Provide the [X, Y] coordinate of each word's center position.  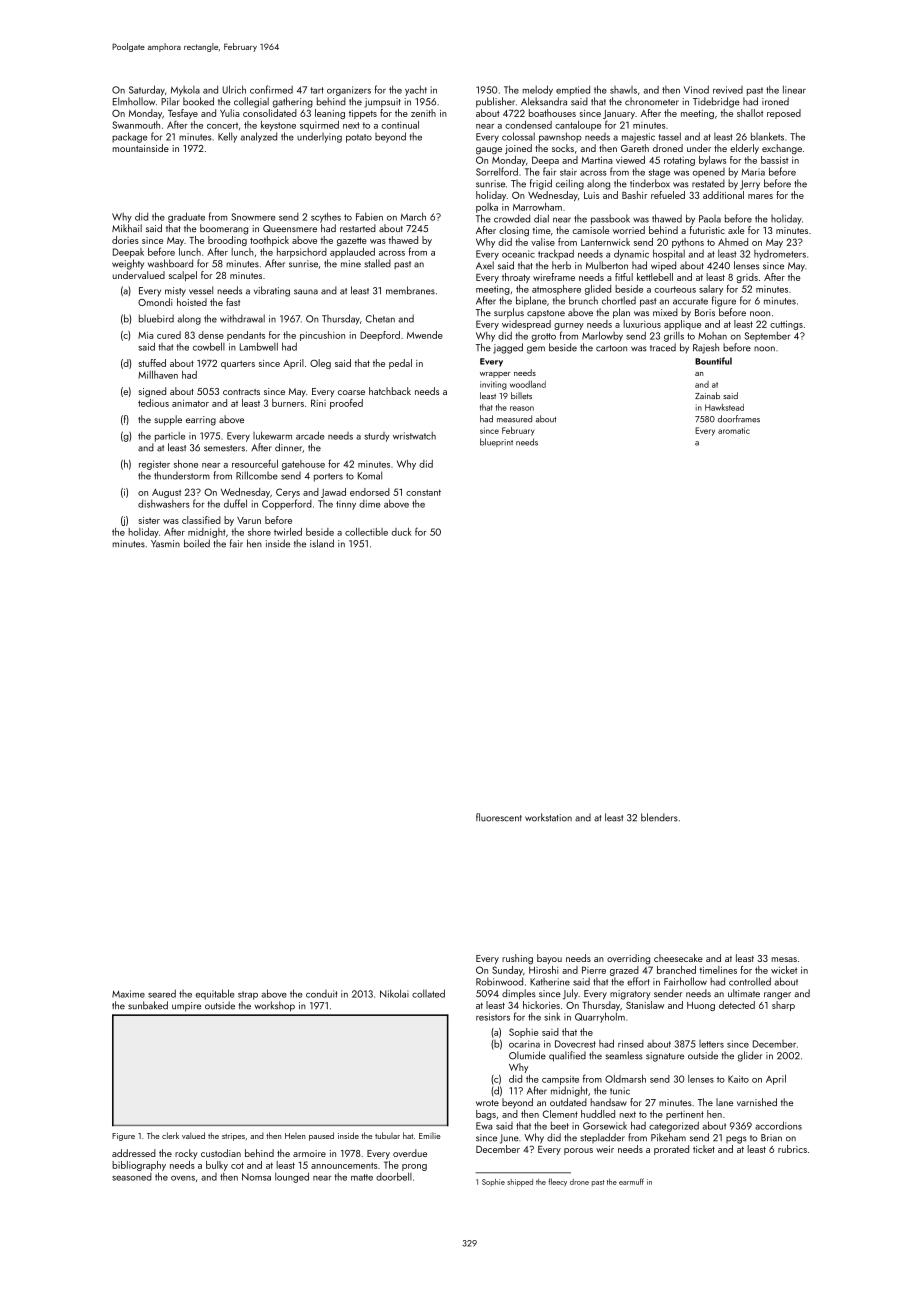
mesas [784, 959]
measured [514, 419]
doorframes [739, 419]
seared [162, 993]
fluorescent [499, 817]
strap [248, 995]
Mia [146, 335]
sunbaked [148, 1005]
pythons [688, 243]
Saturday [147, 90]
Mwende [425, 335]
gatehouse [303, 465]
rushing [517, 959]
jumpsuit [383, 103]
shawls [623, 90]
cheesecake [678, 958]
